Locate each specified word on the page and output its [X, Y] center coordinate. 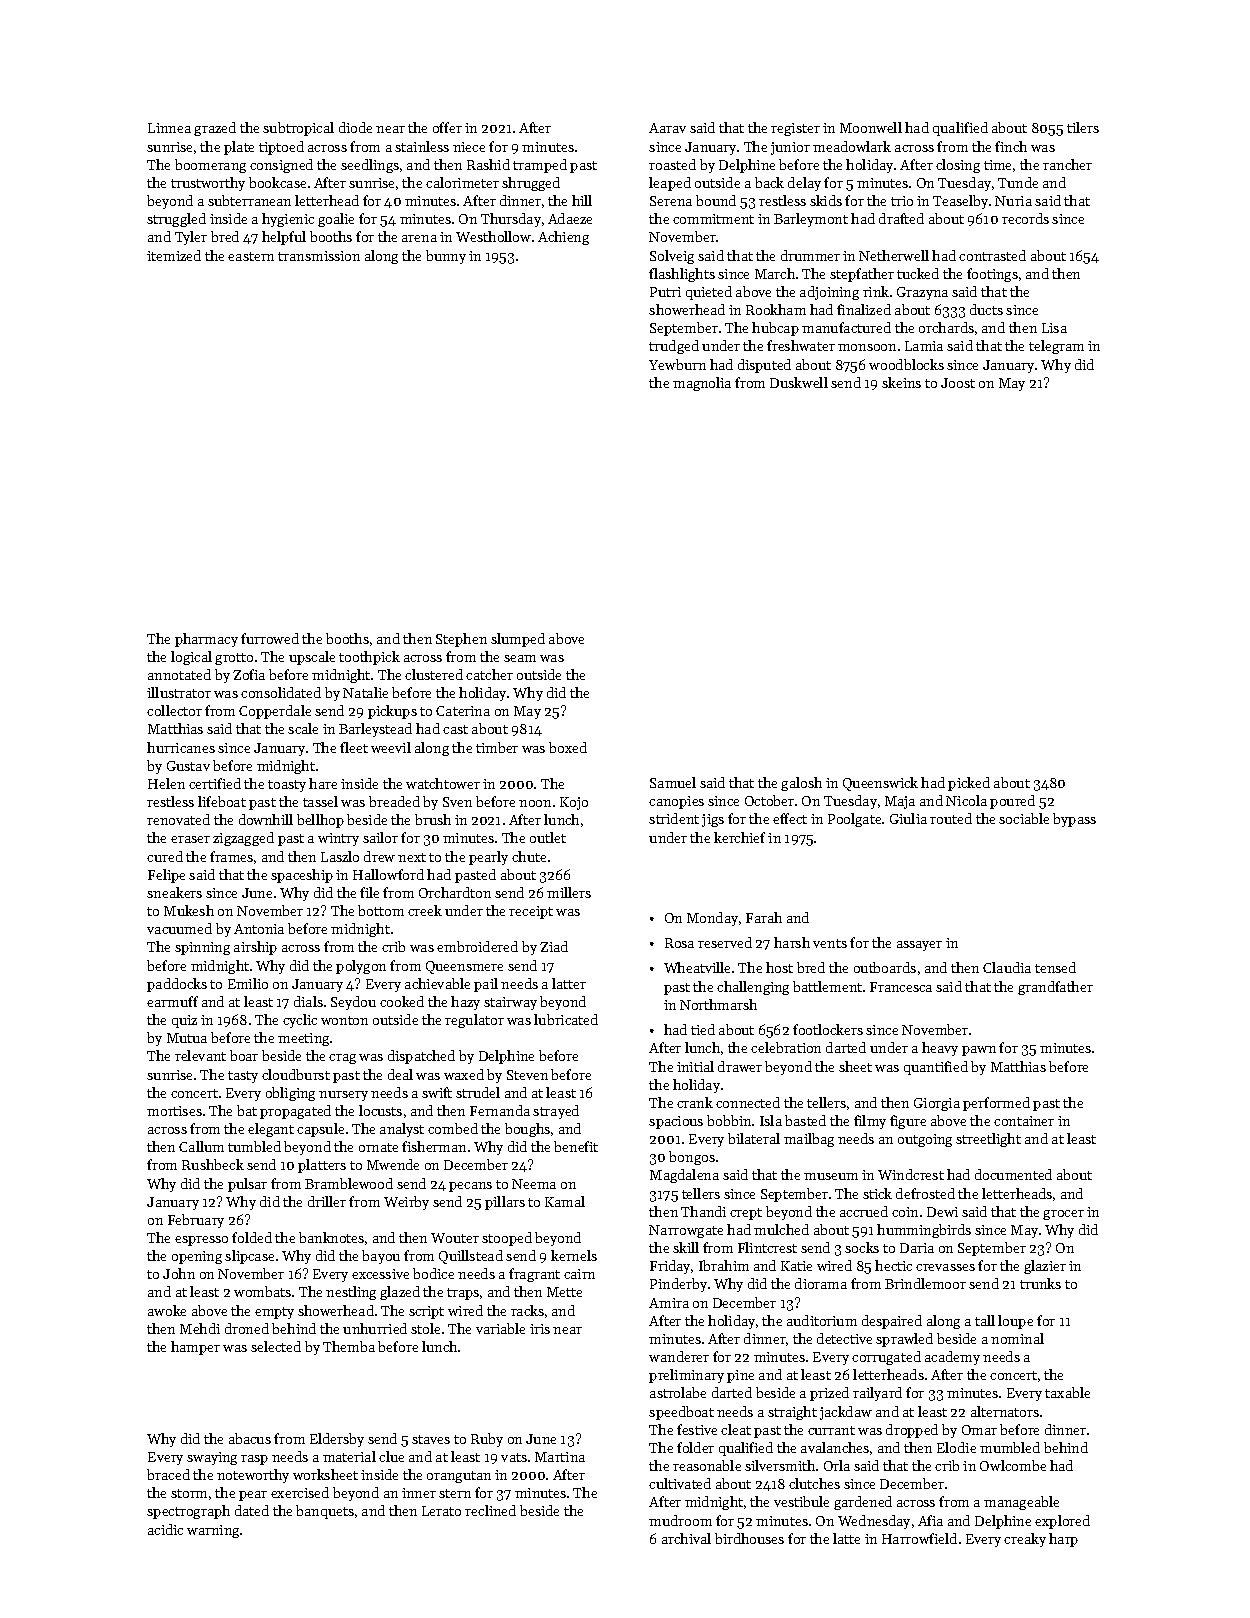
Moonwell [871, 127]
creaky [1025, 1540]
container [1024, 1121]
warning [213, 1531]
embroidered [477, 946]
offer [447, 127]
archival [686, 1538]
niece [469, 147]
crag [342, 1059]
